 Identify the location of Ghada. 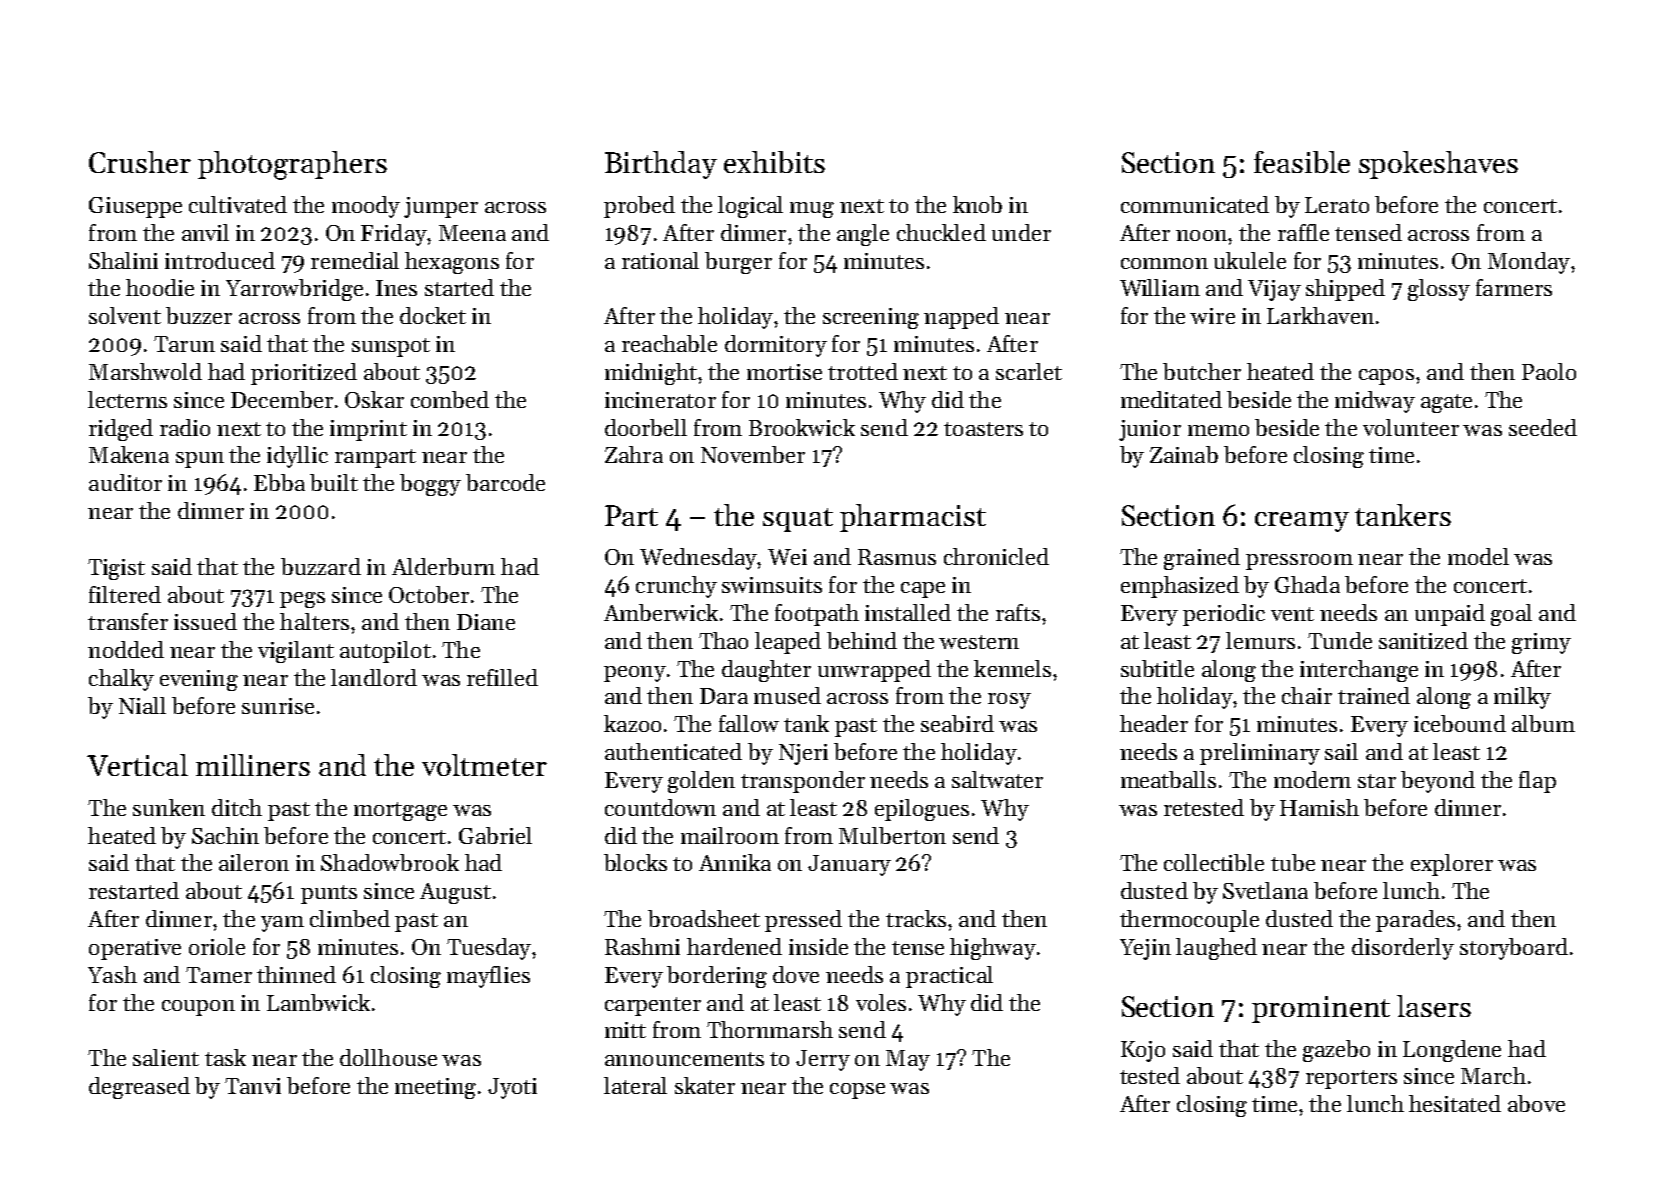
(1307, 584).
